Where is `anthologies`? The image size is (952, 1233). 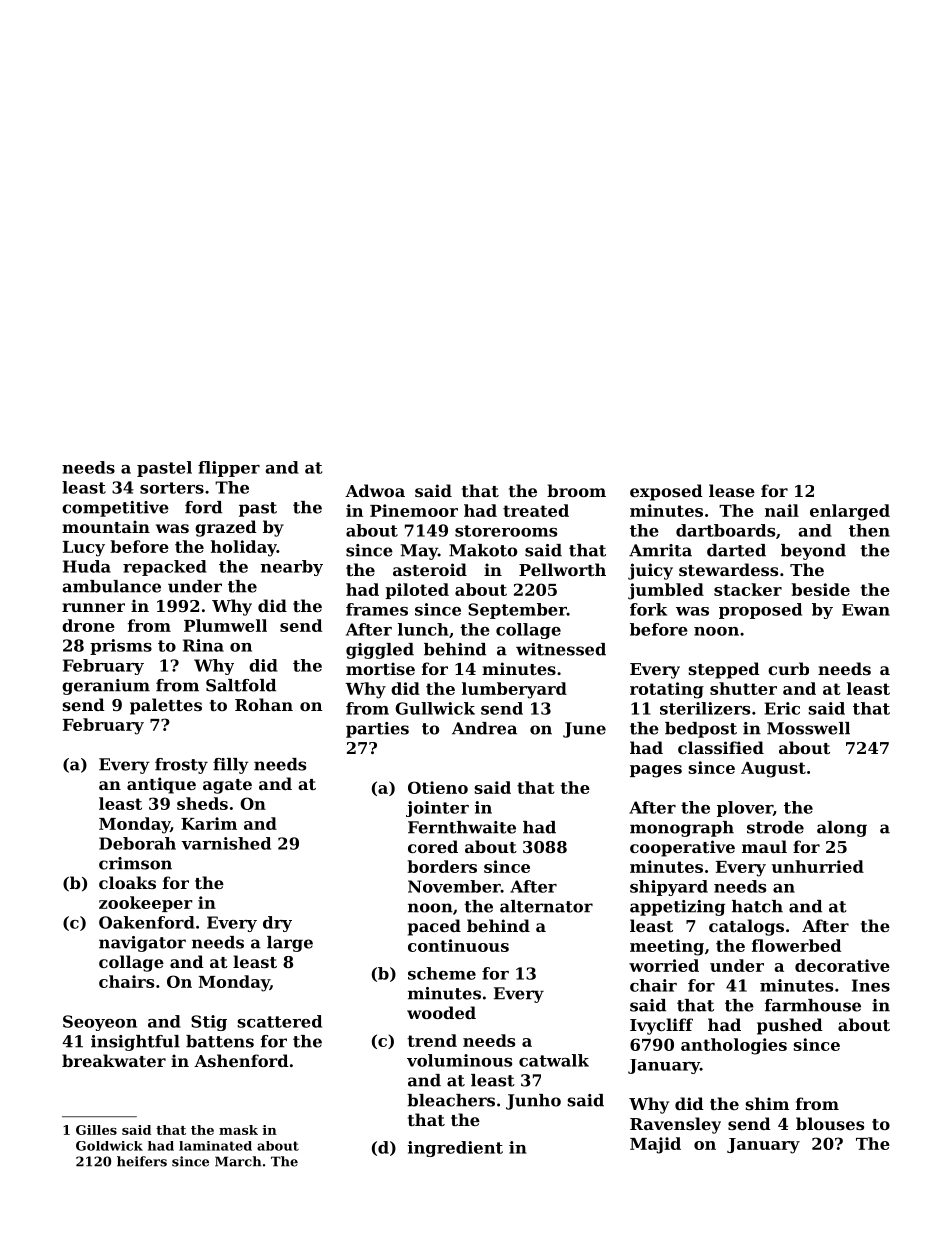
anthologies is located at coordinates (734, 1046).
